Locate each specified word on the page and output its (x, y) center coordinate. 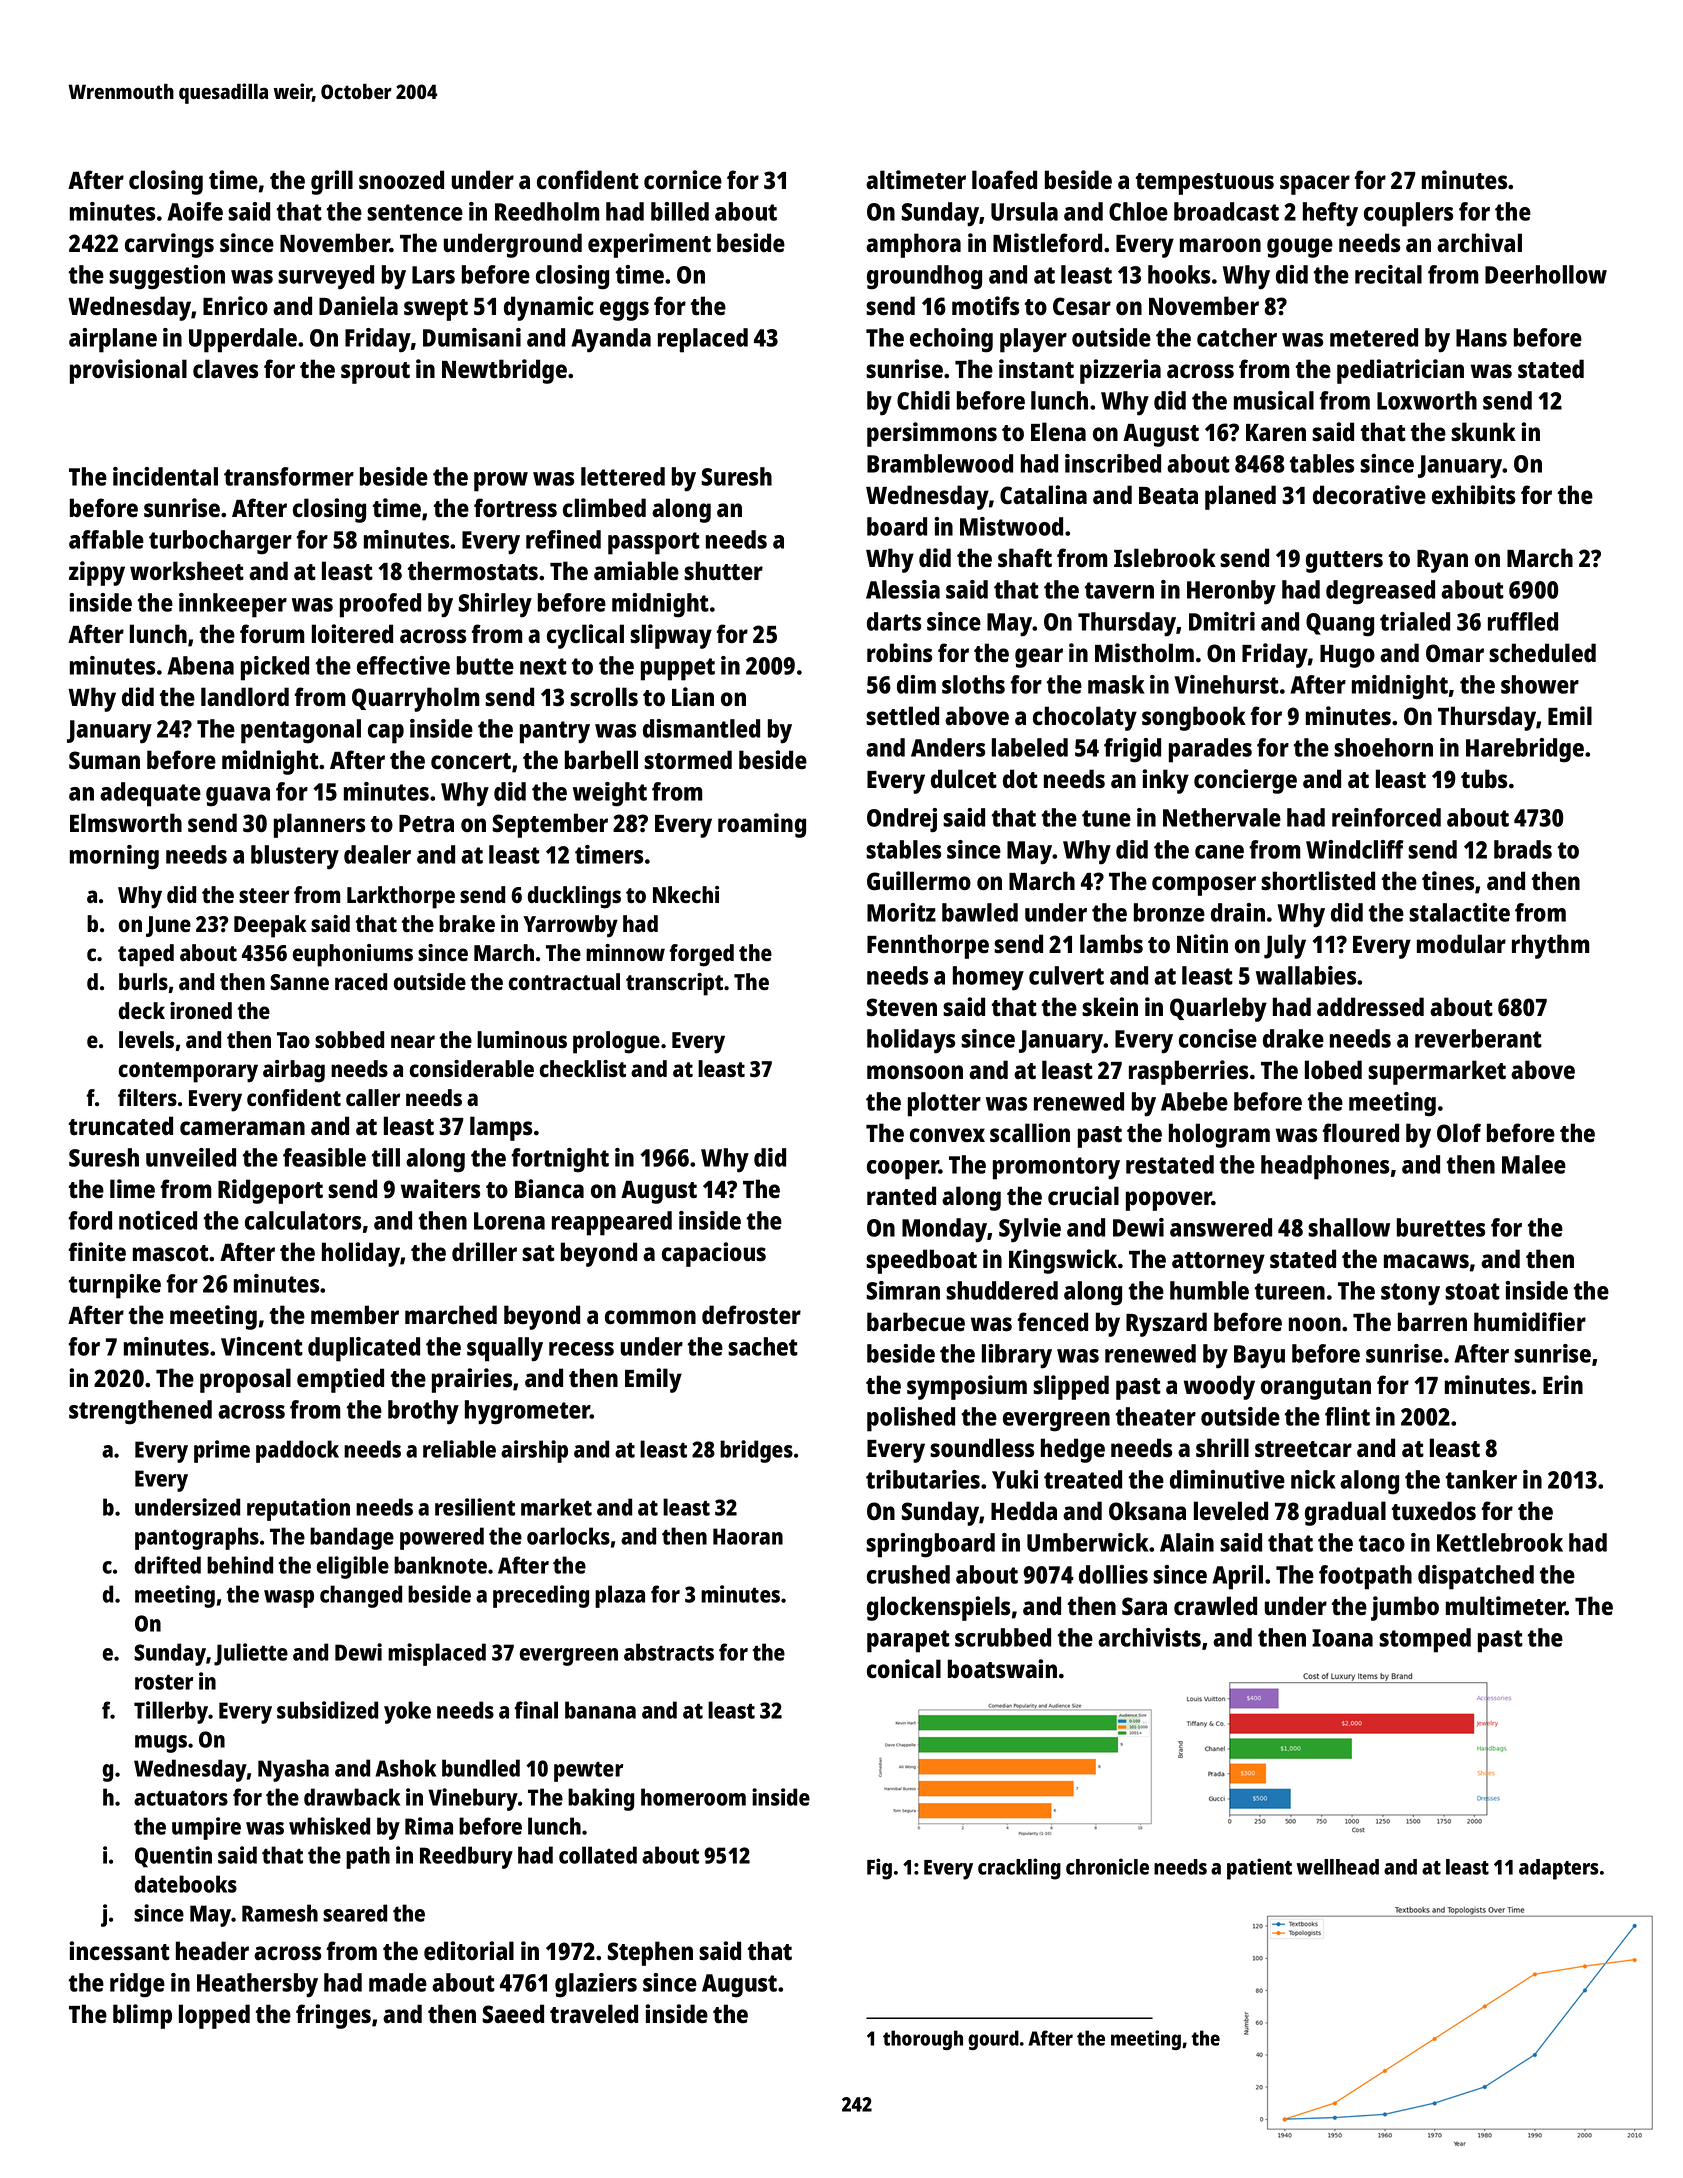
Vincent (262, 1346)
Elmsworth (126, 823)
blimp (142, 2016)
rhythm (1551, 946)
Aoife (195, 211)
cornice (683, 180)
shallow (1349, 1227)
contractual (564, 981)
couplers (1408, 214)
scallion (1030, 1133)
